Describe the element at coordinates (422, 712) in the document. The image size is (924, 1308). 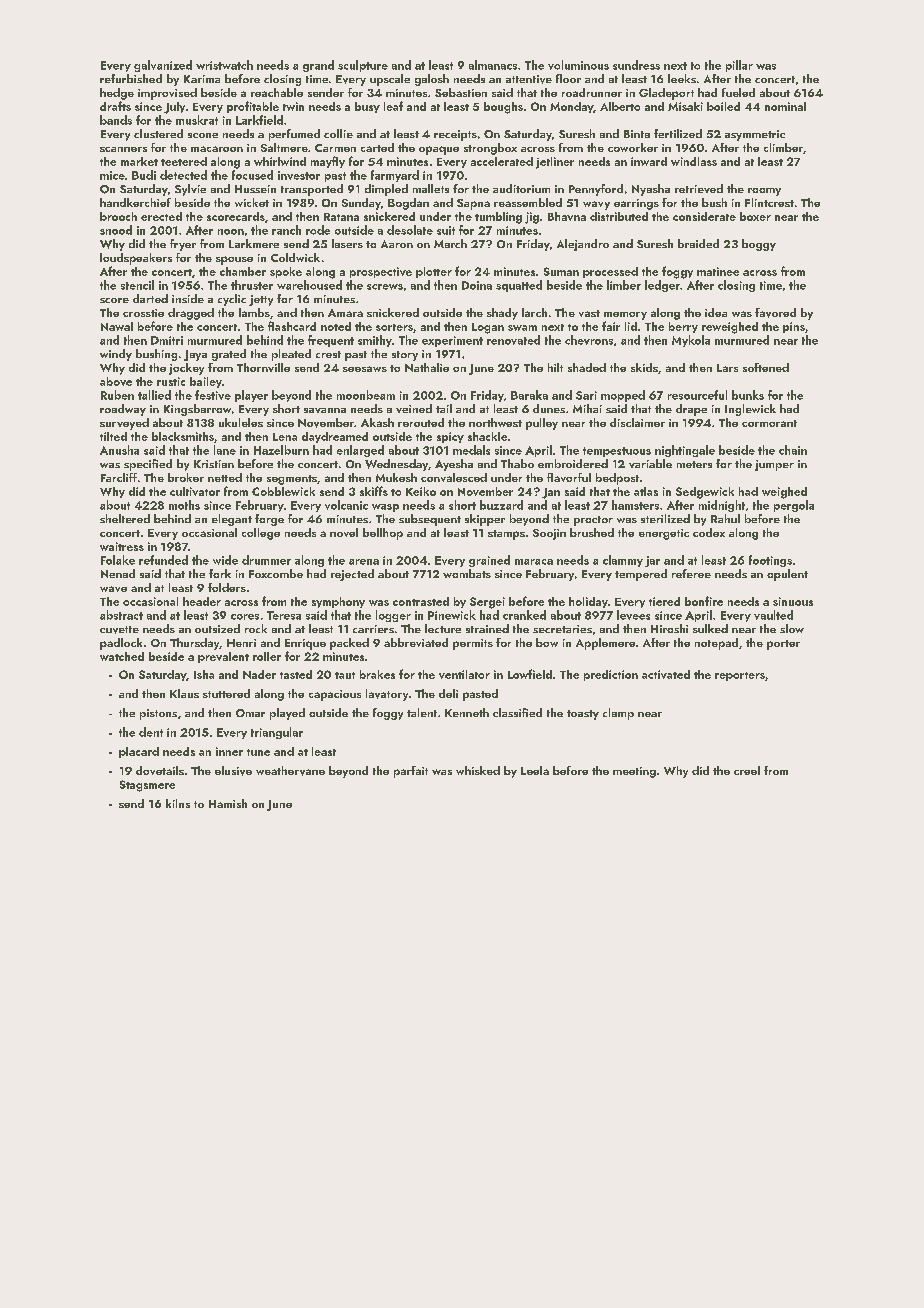
I see `talent` at that location.
